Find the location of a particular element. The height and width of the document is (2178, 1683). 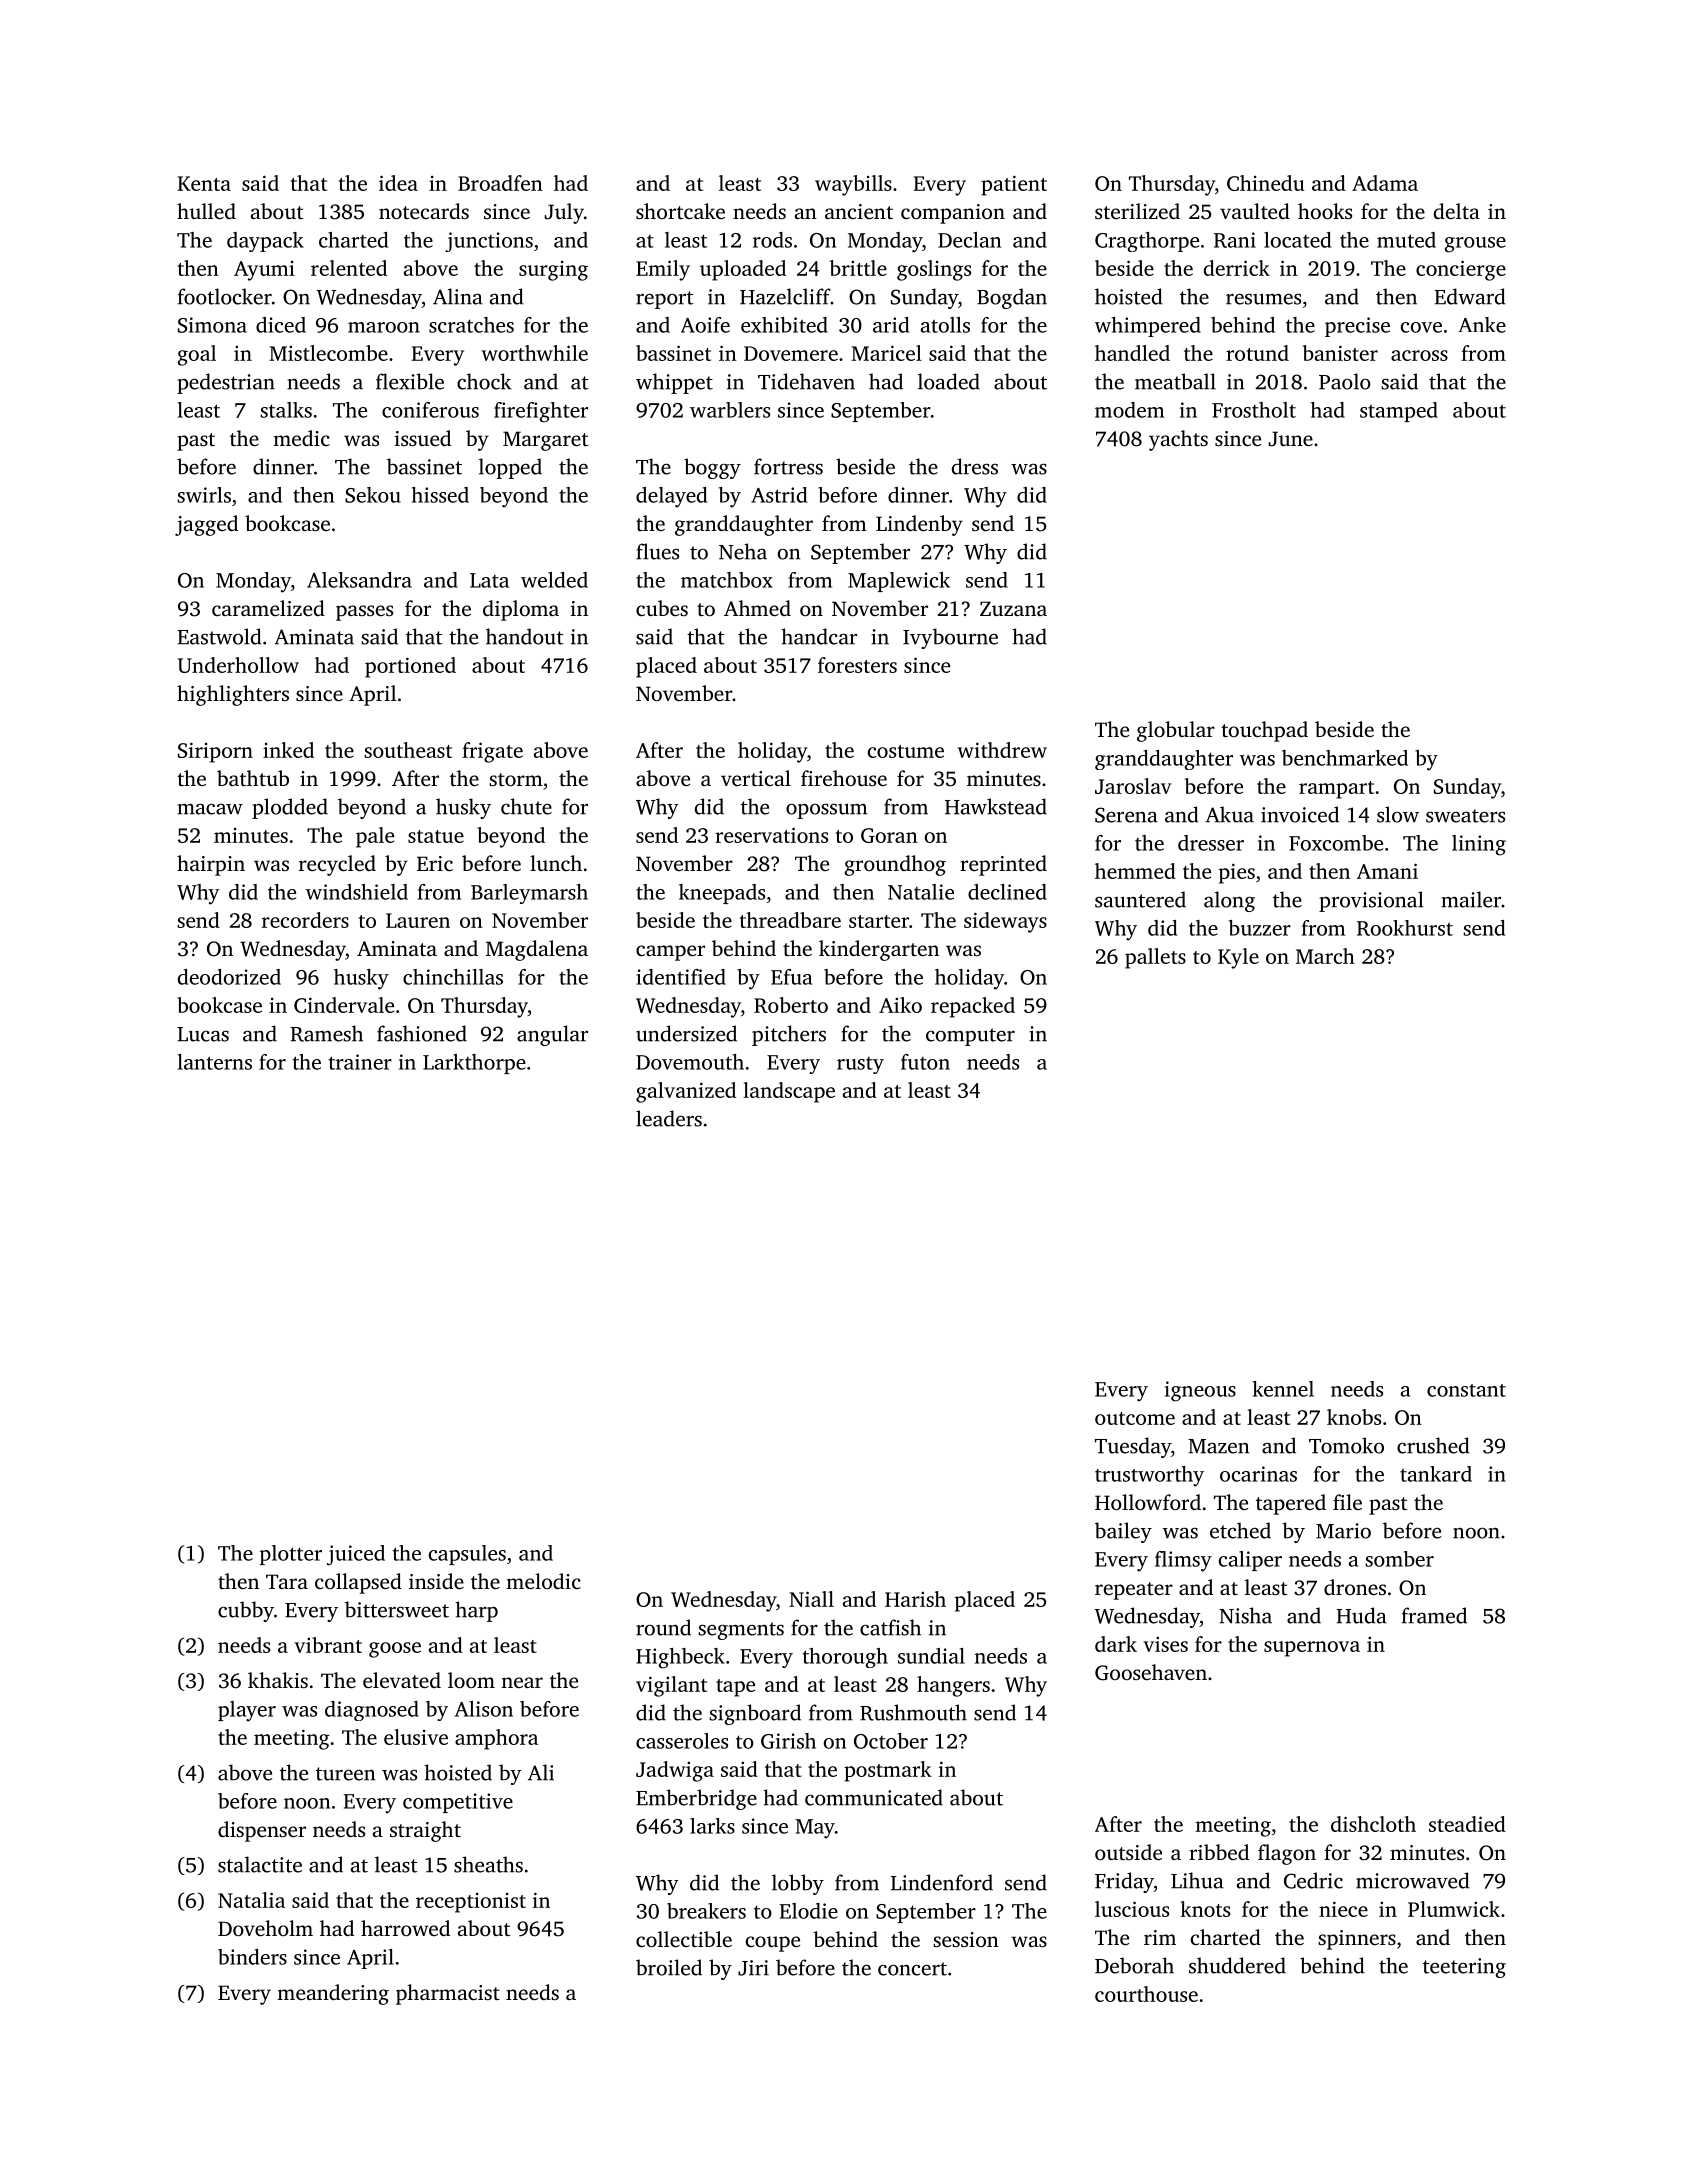

Aleksandra is located at coordinates (359, 580).
